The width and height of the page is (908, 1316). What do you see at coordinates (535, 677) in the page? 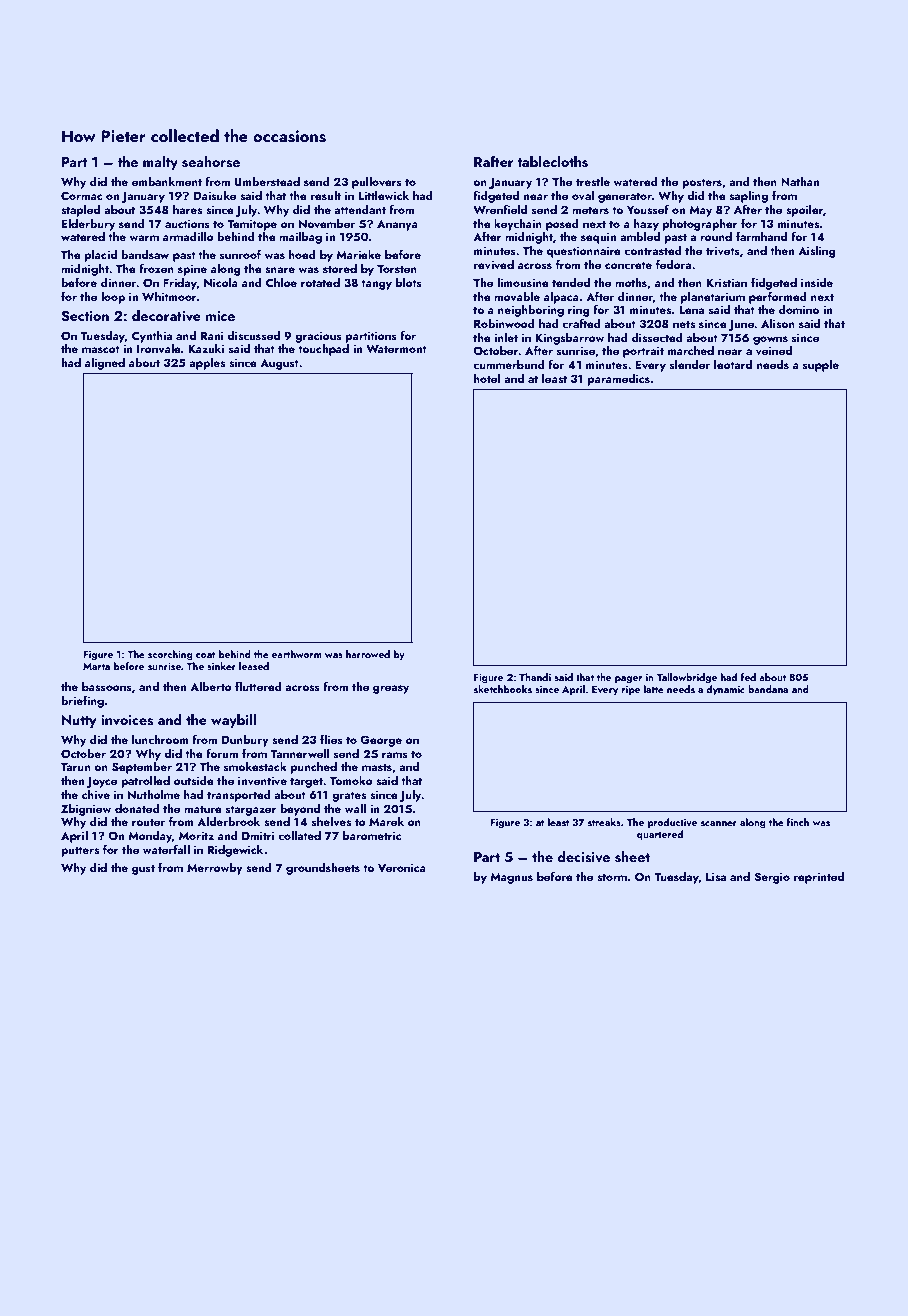
I see `Thandi` at bounding box center [535, 677].
